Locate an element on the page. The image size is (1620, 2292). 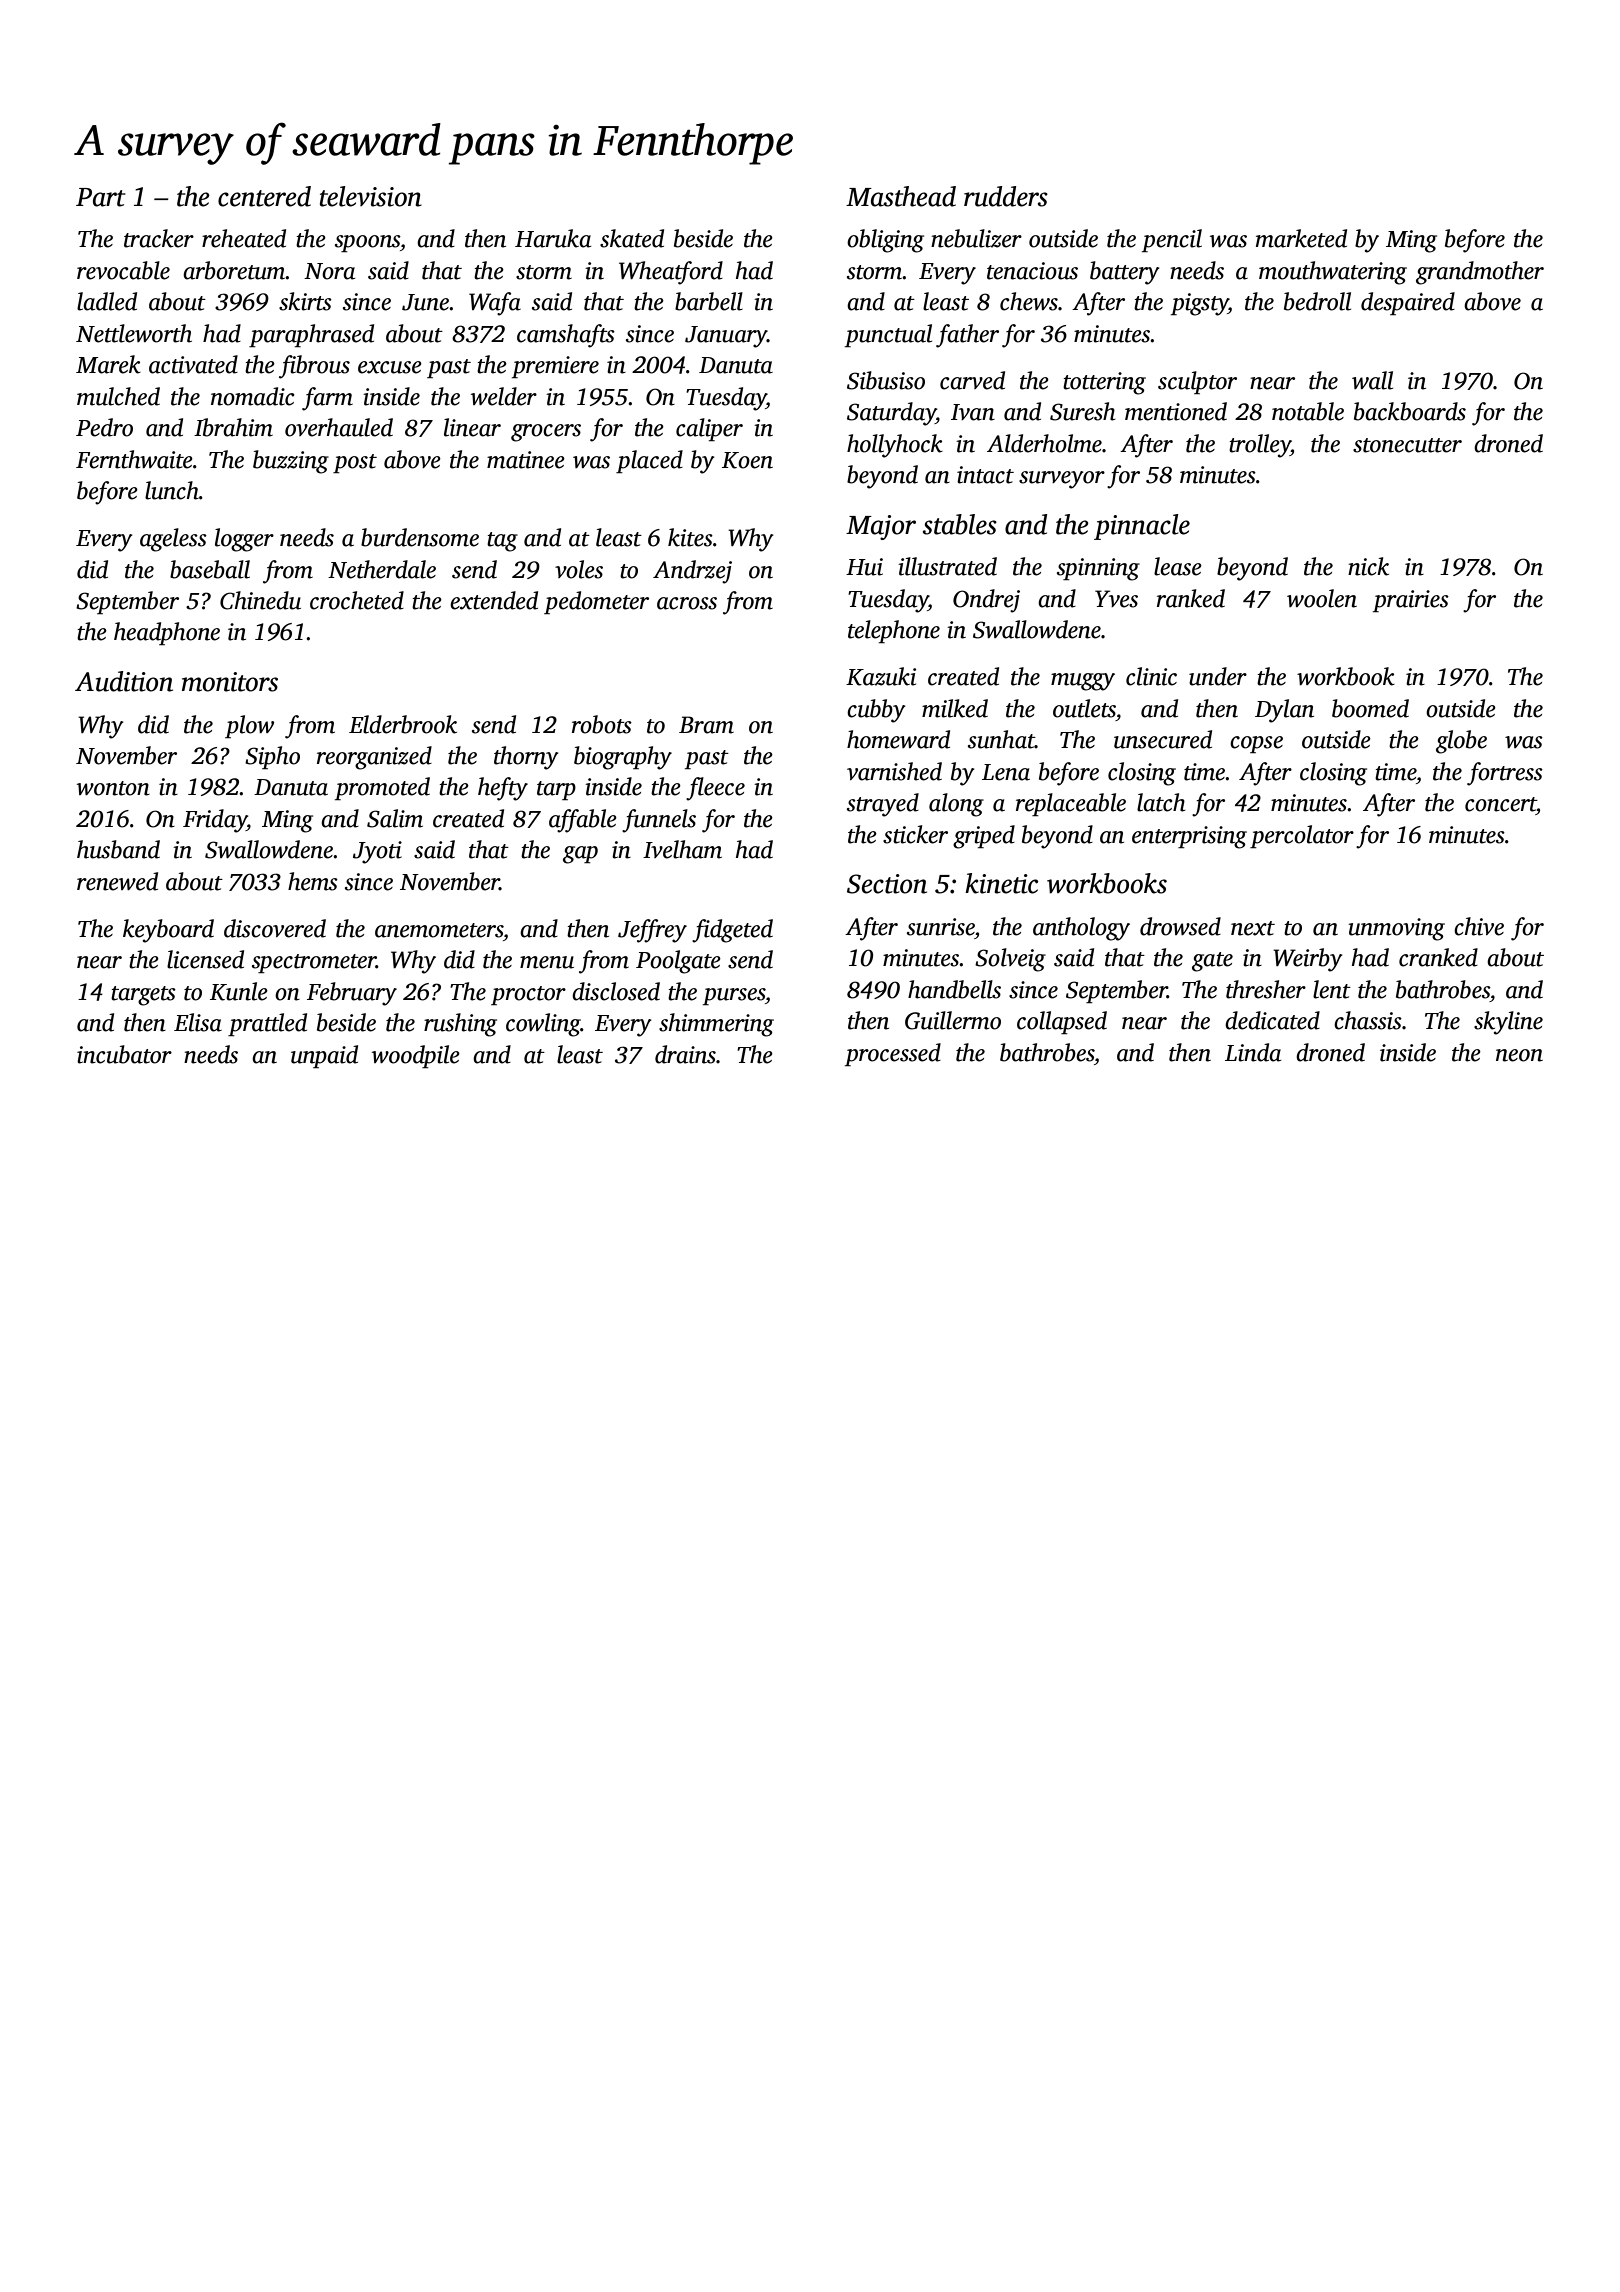
centered is located at coordinates (264, 196).
